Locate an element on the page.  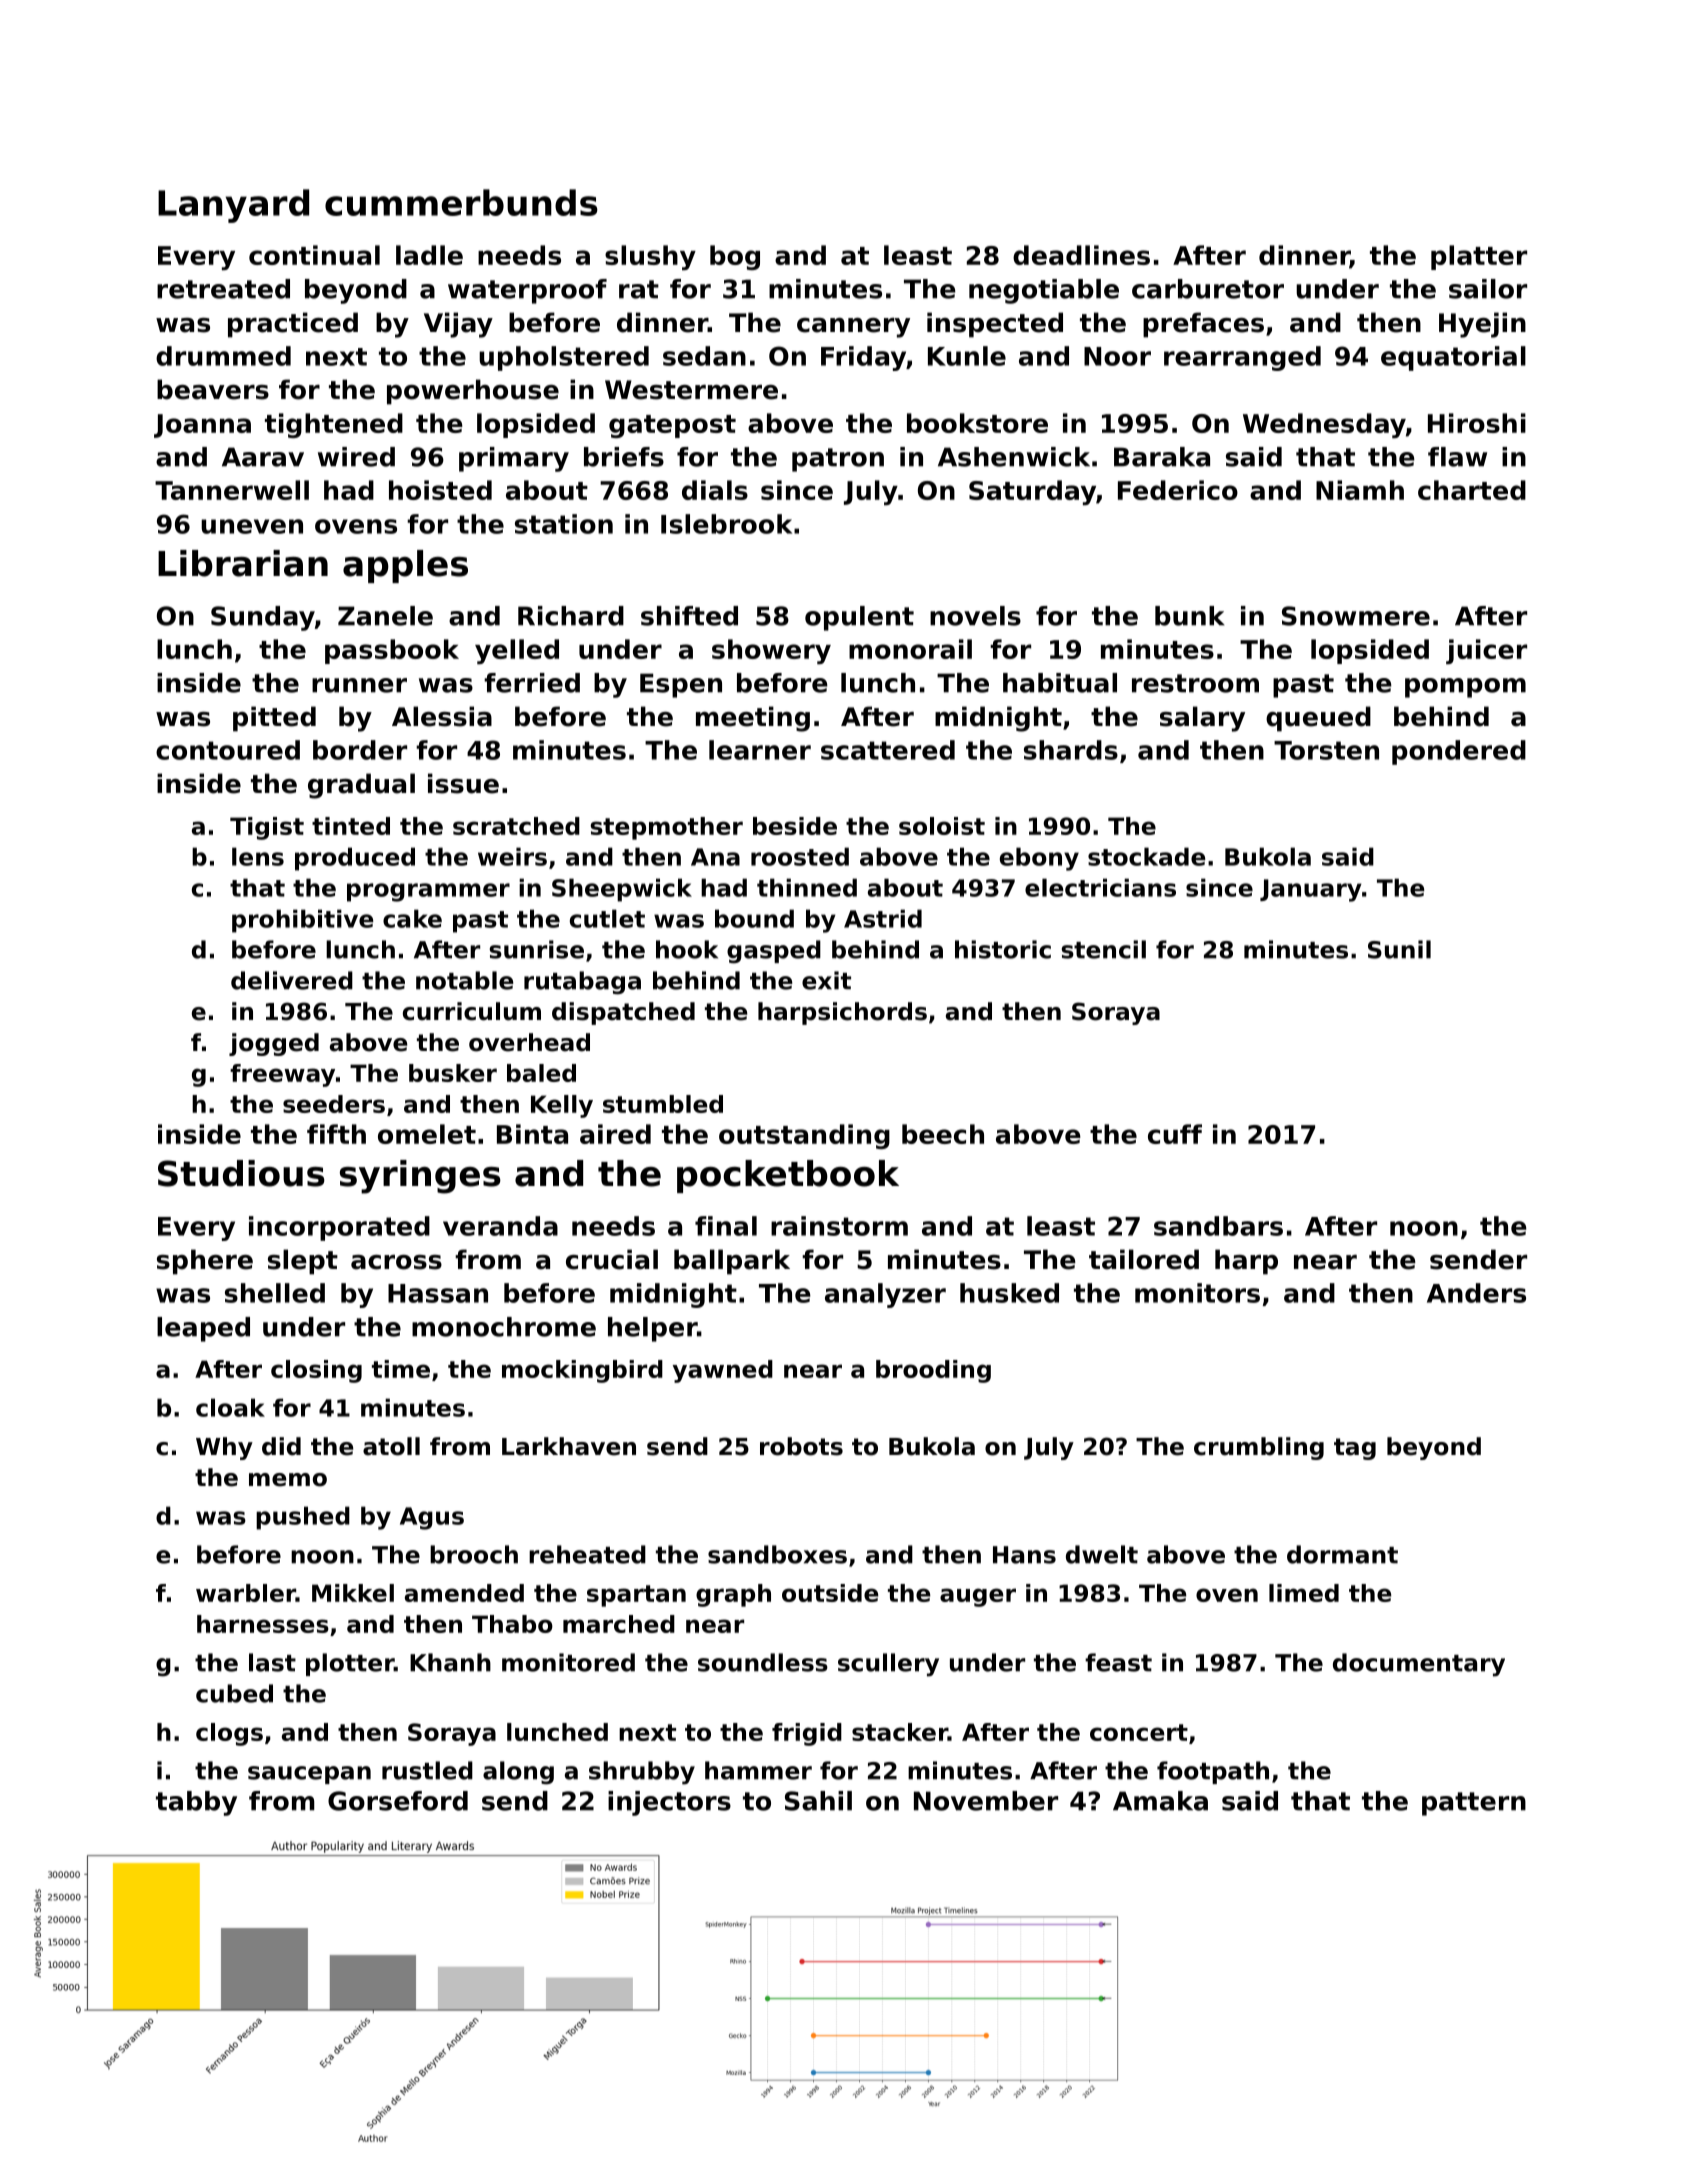
queued is located at coordinates (1318, 719).
